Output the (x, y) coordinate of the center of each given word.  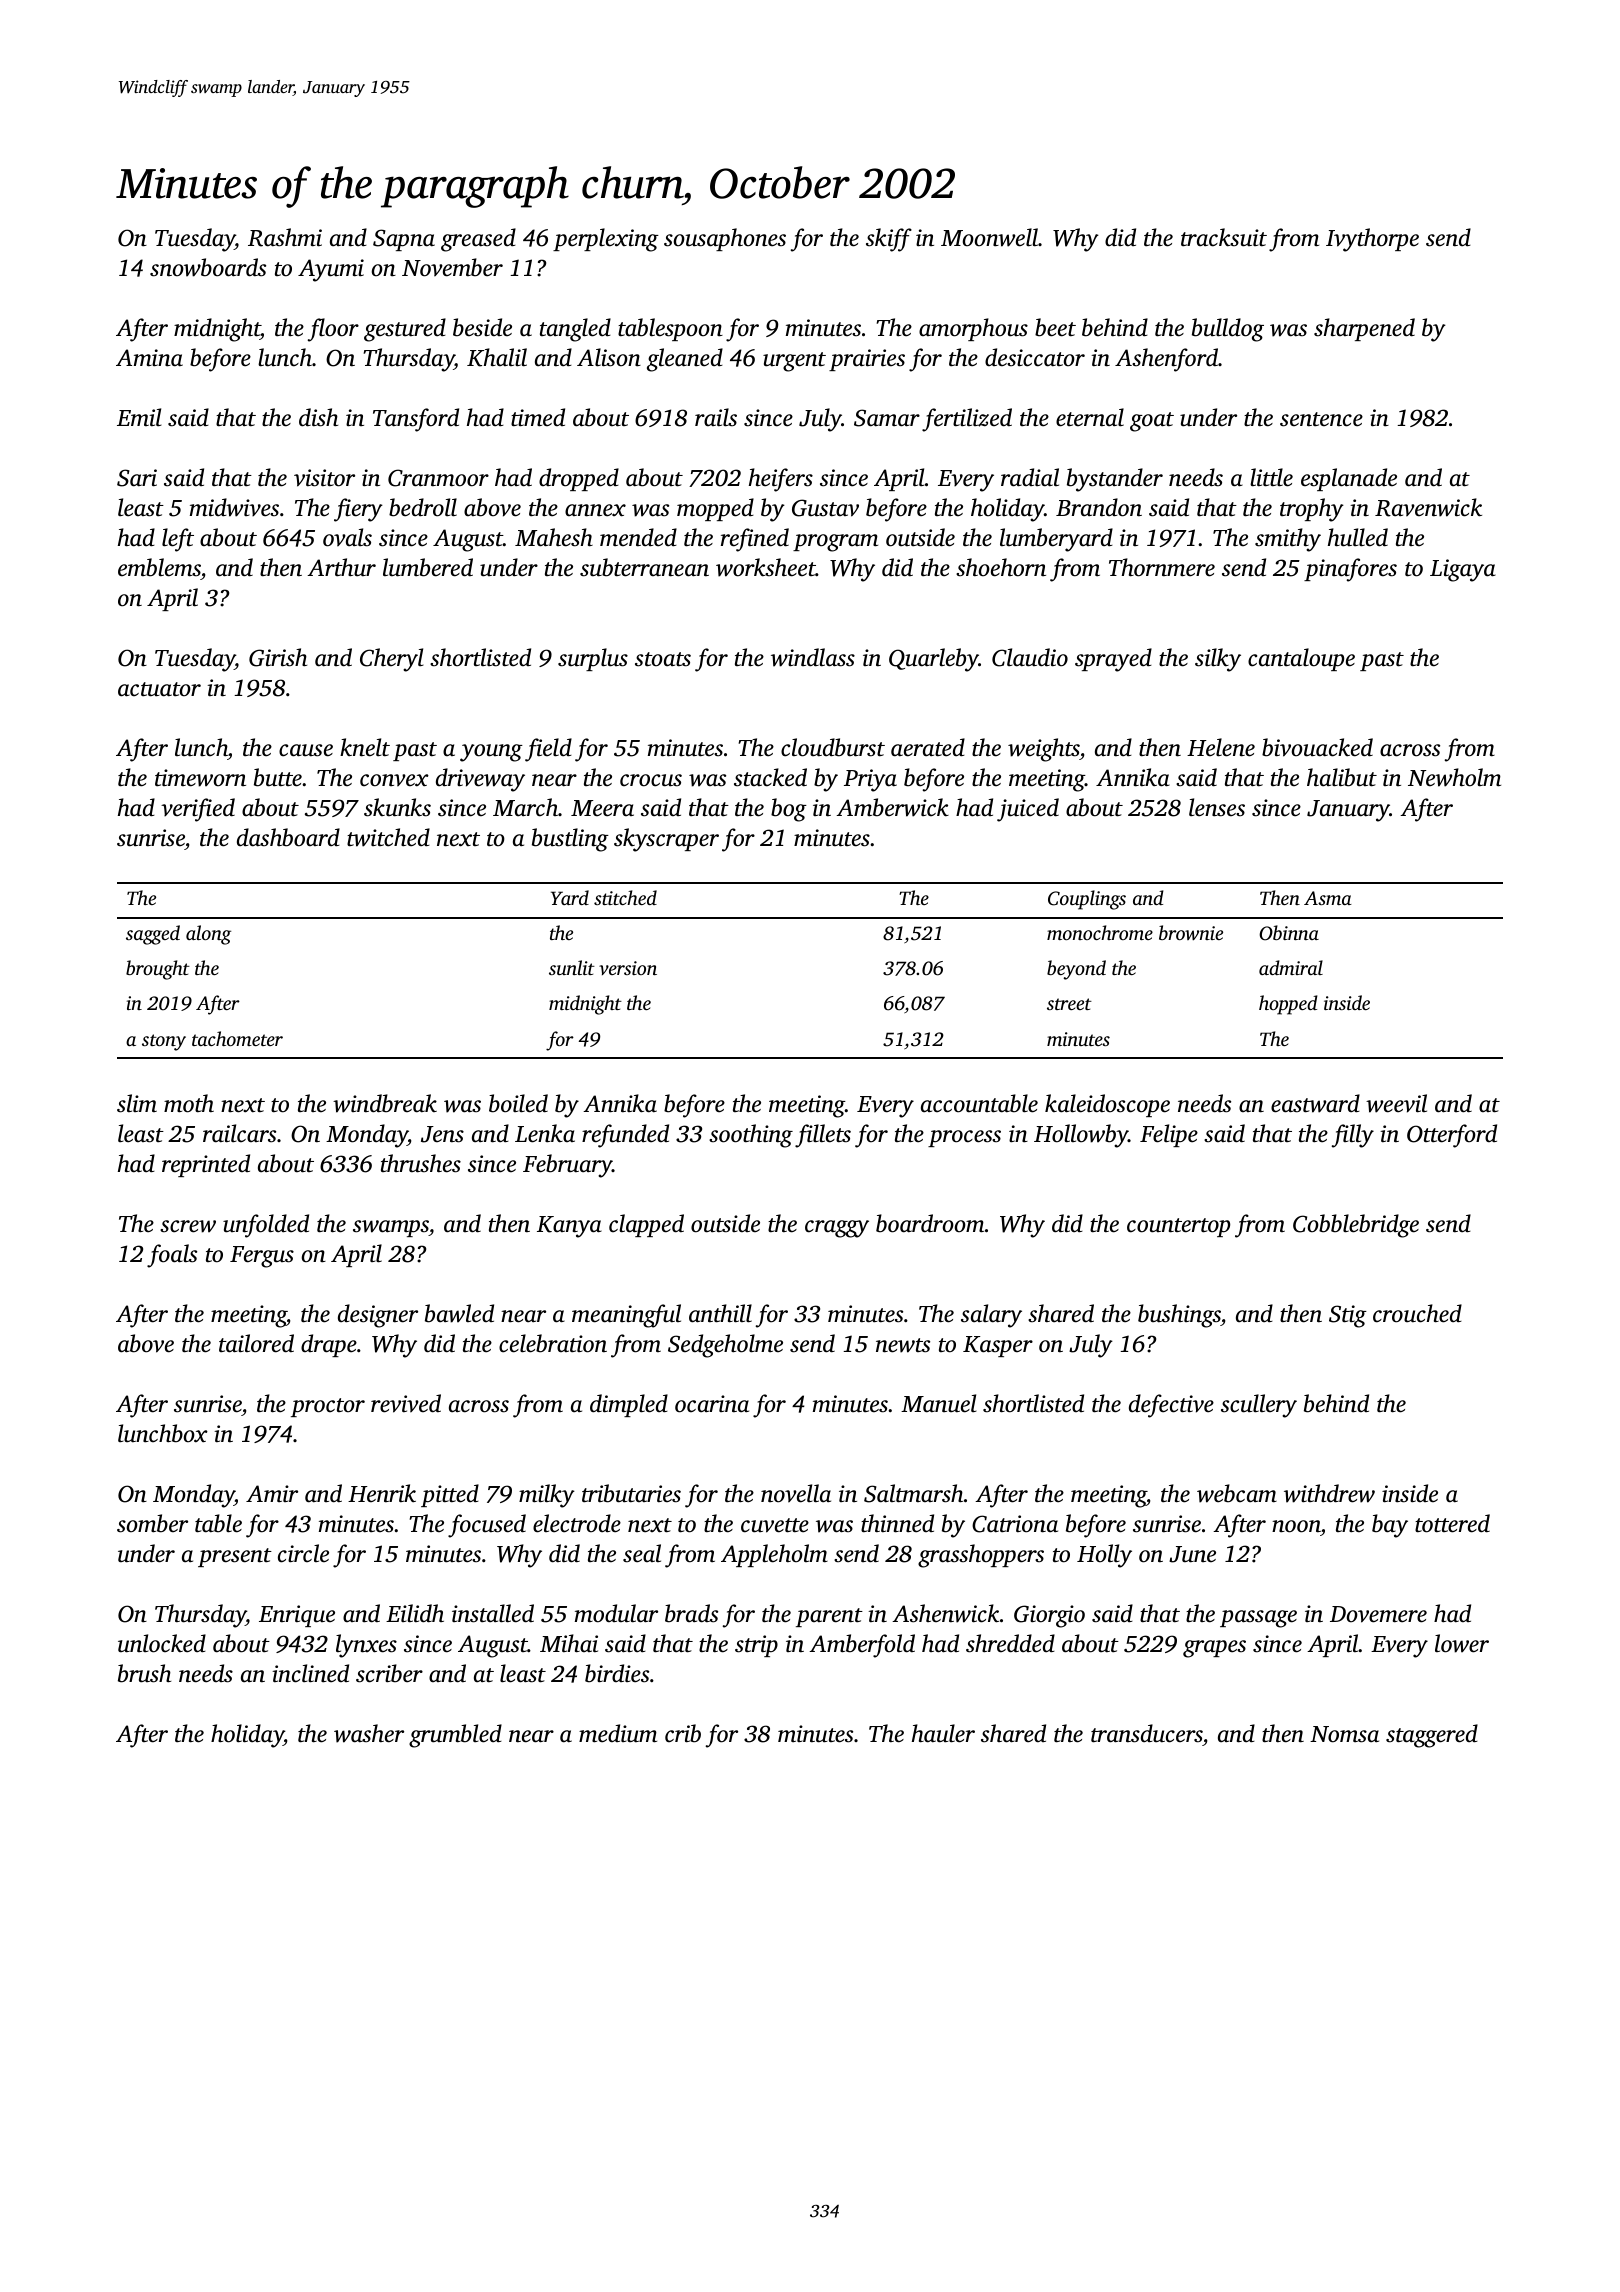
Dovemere (1378, 1614)
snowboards (208, 267)
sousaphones (725, 239)
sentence (1321, 419)
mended (638, 537)
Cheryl (391, 660)
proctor (328, 1407)
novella (796, 1493)
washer (369, 1733)
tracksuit (1224, 237)
